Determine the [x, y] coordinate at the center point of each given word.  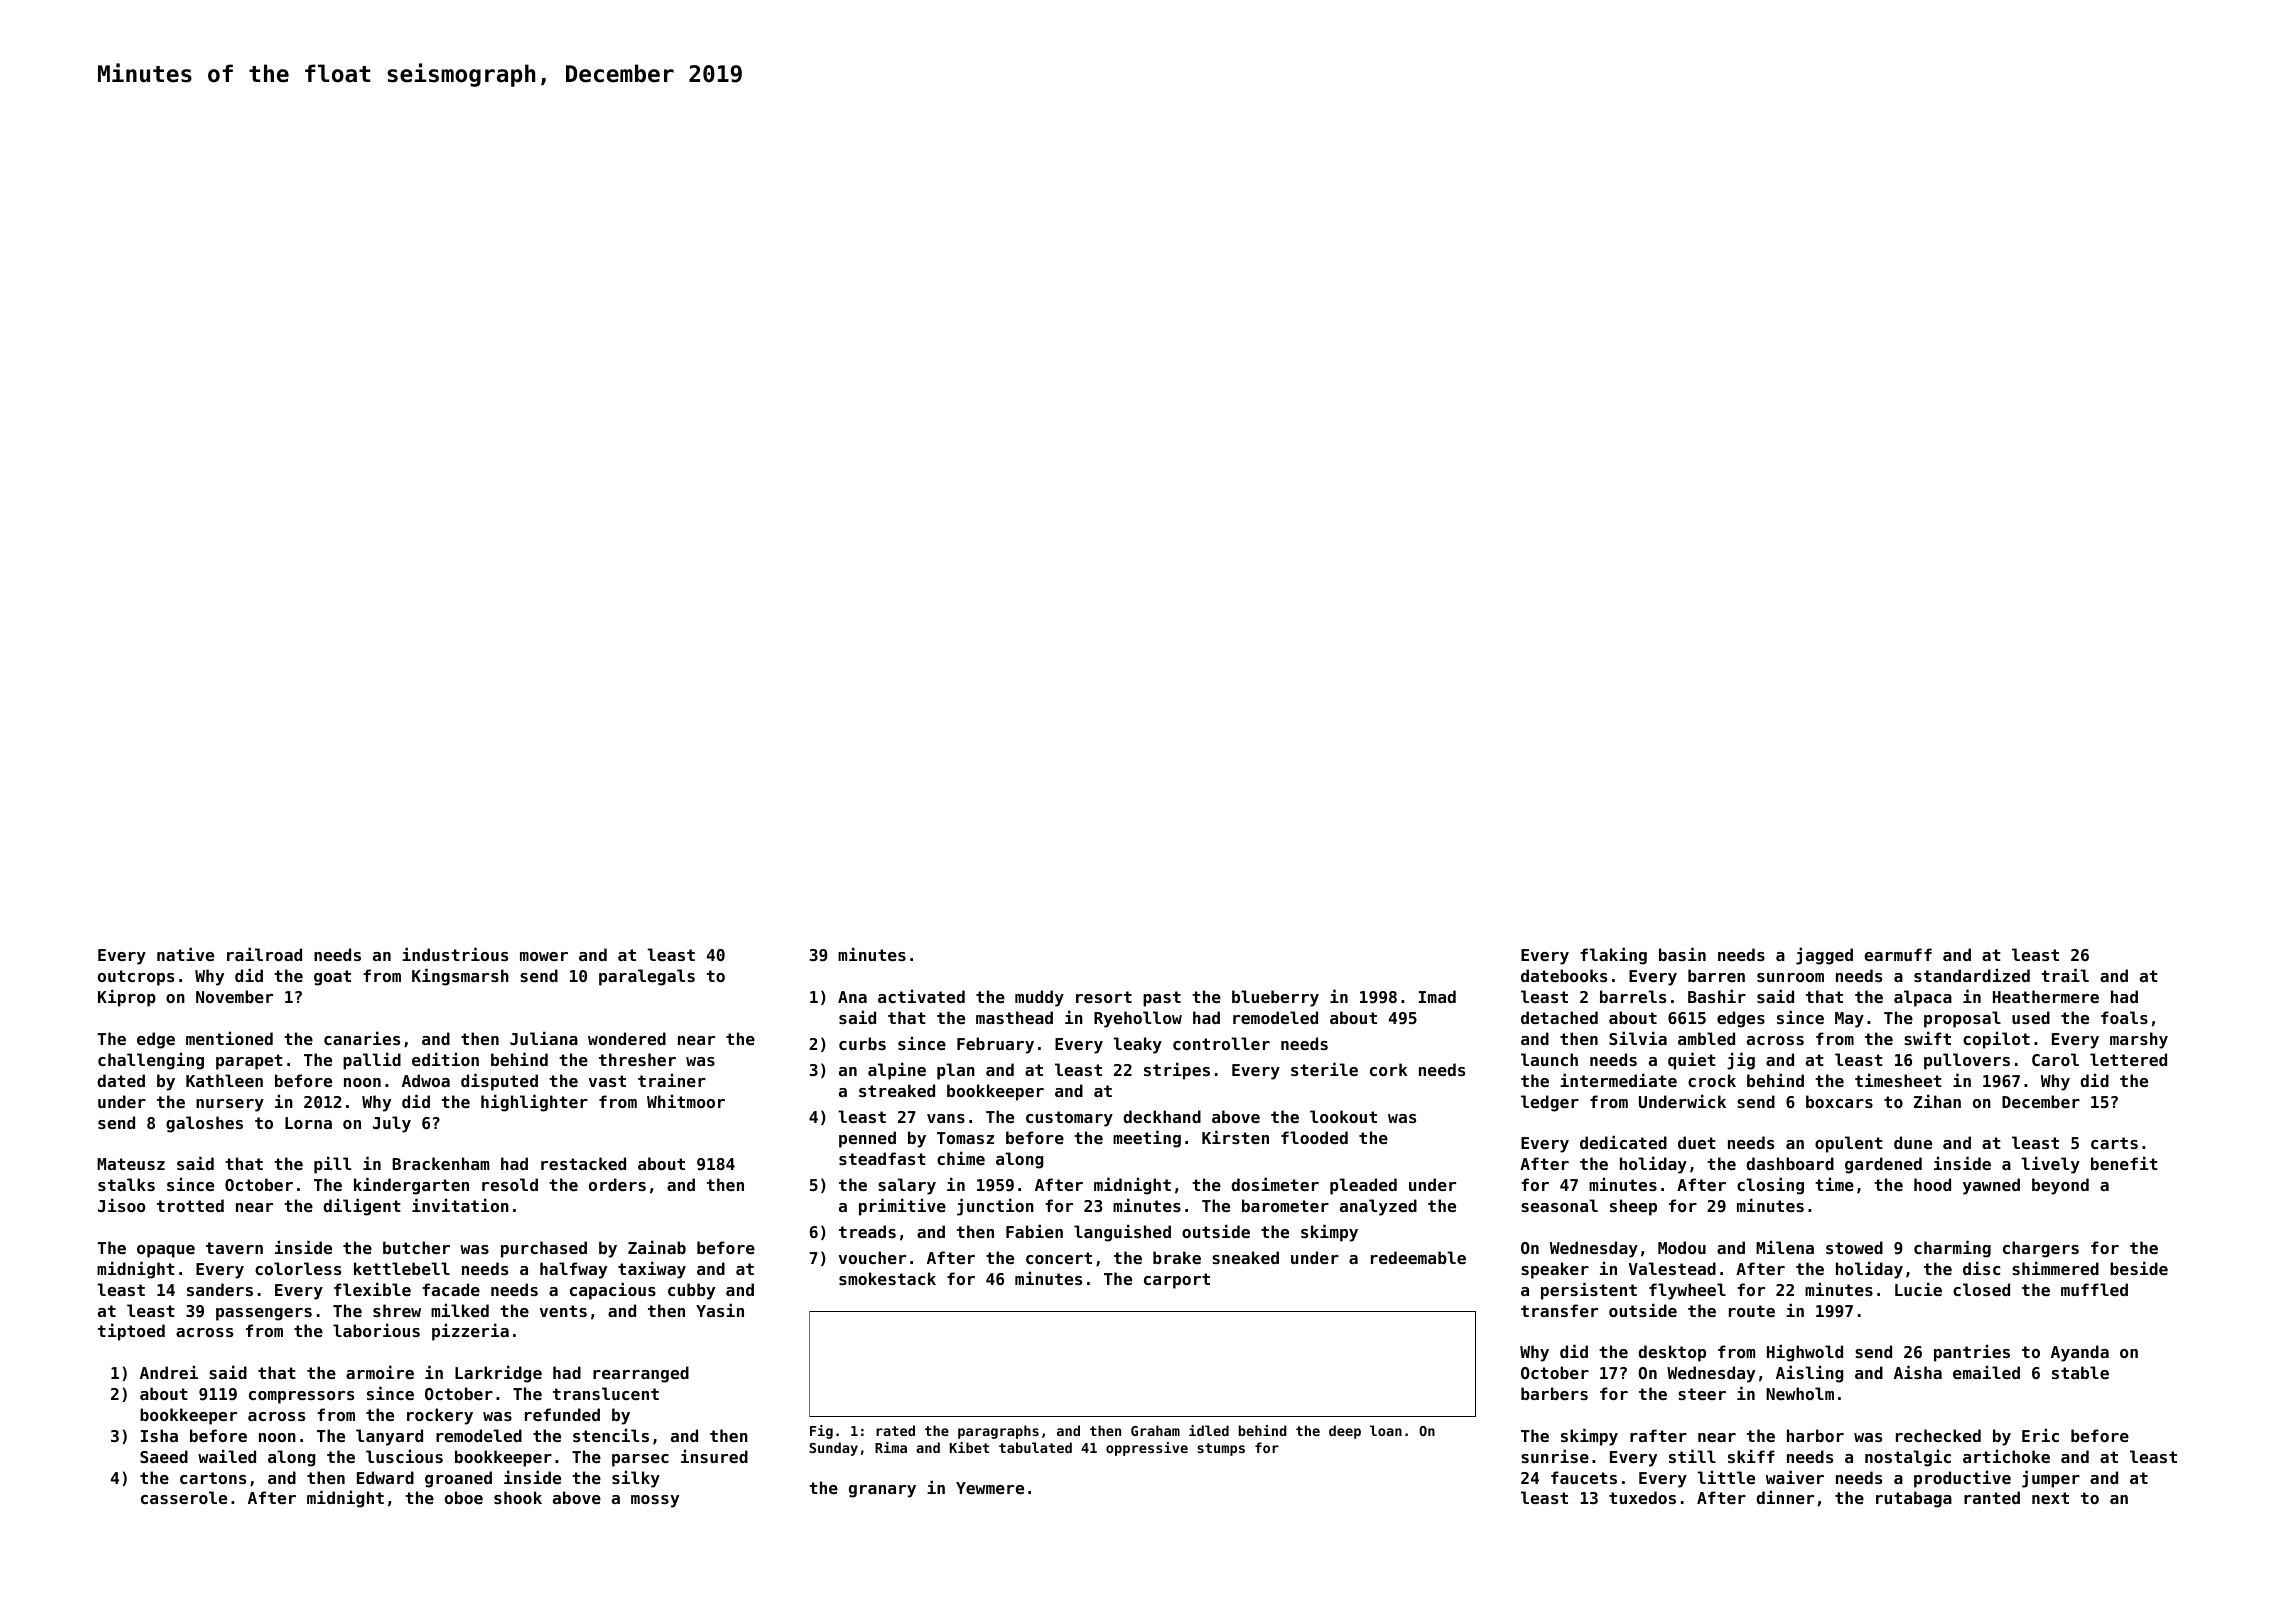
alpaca [1923, 998]
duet [1697, 1142]
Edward [385, 1477]
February [995, 1045]
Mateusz [131, 1164]
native [185, 954]
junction [995, 1207]
